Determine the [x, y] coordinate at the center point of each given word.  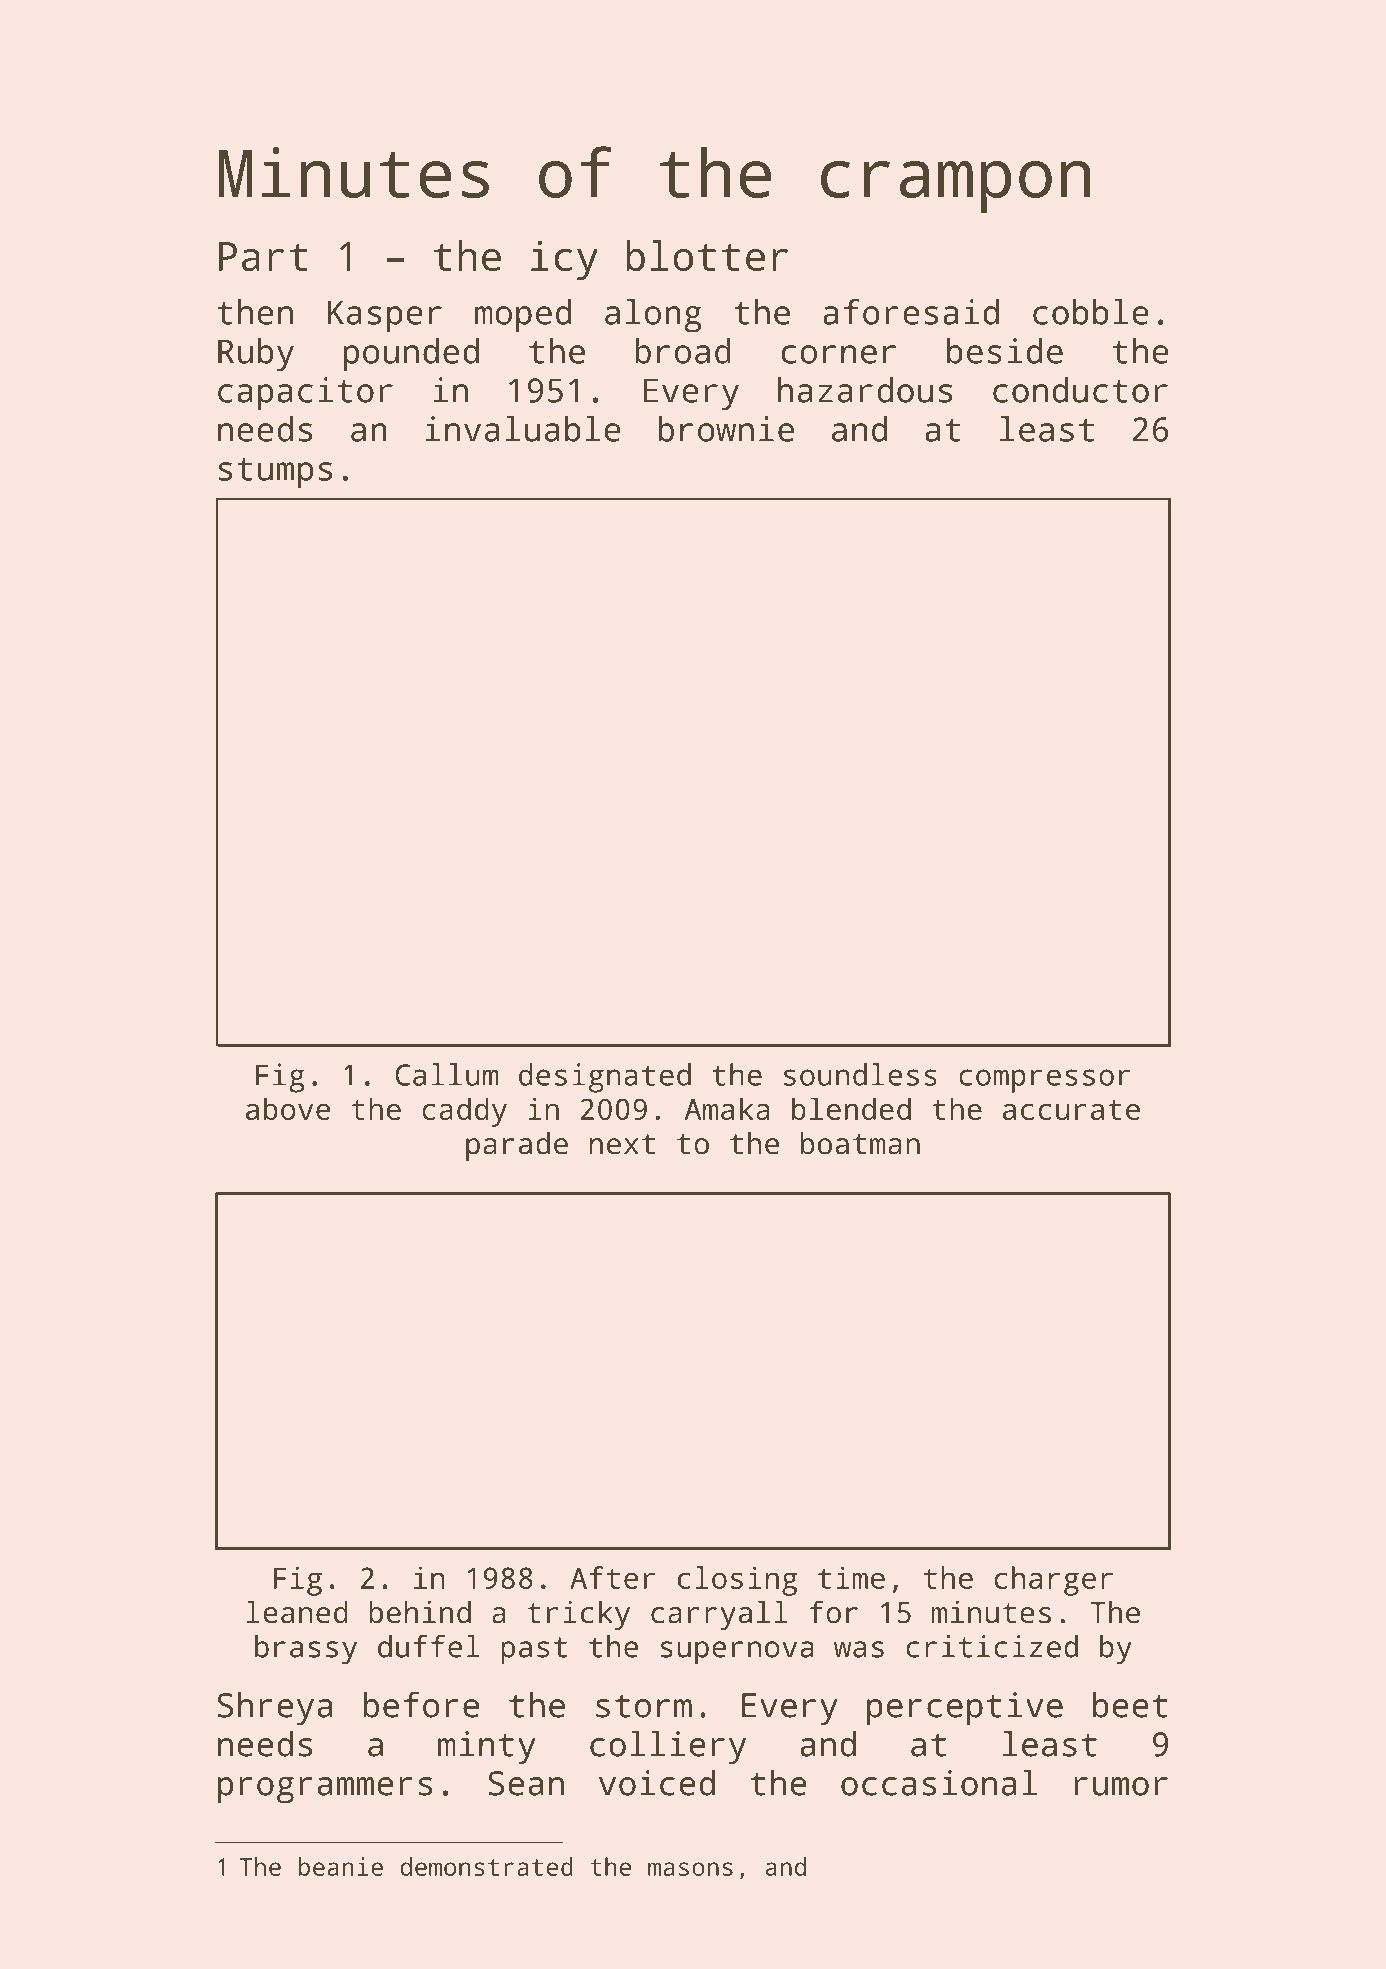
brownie [726, 429]
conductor [1080, 390]
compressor [1045, 1081]
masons [690, 1869]
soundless [860, 1074]
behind [420, 1612]
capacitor [305, 394]
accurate [1071, 1110]
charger [1053, 1581]
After [612, 1577]
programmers [325, 1790]
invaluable [523, 429]
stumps [275, 473]
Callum [446, 1074]
